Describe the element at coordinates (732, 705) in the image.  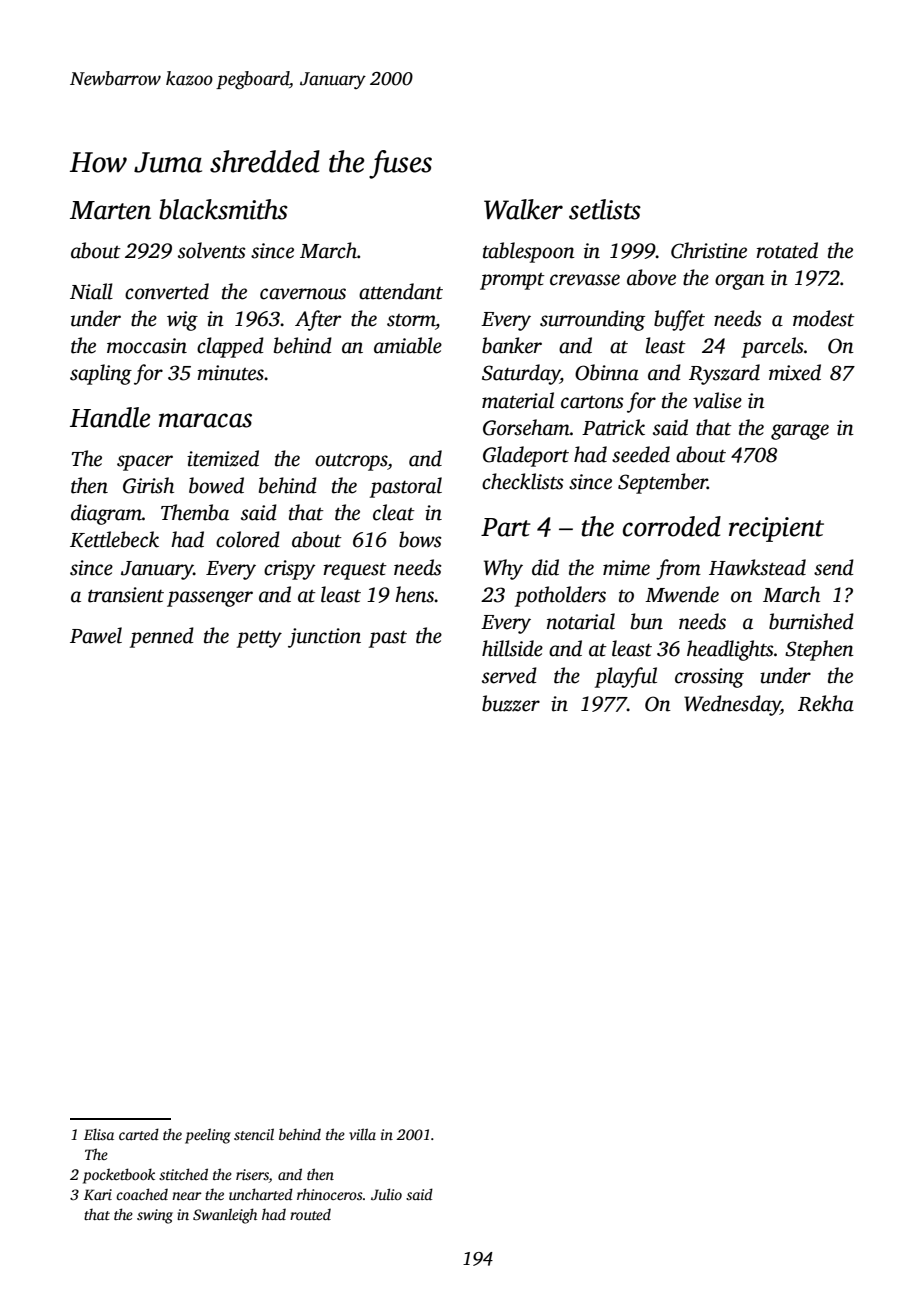
I see `Wednesday` at that location.
